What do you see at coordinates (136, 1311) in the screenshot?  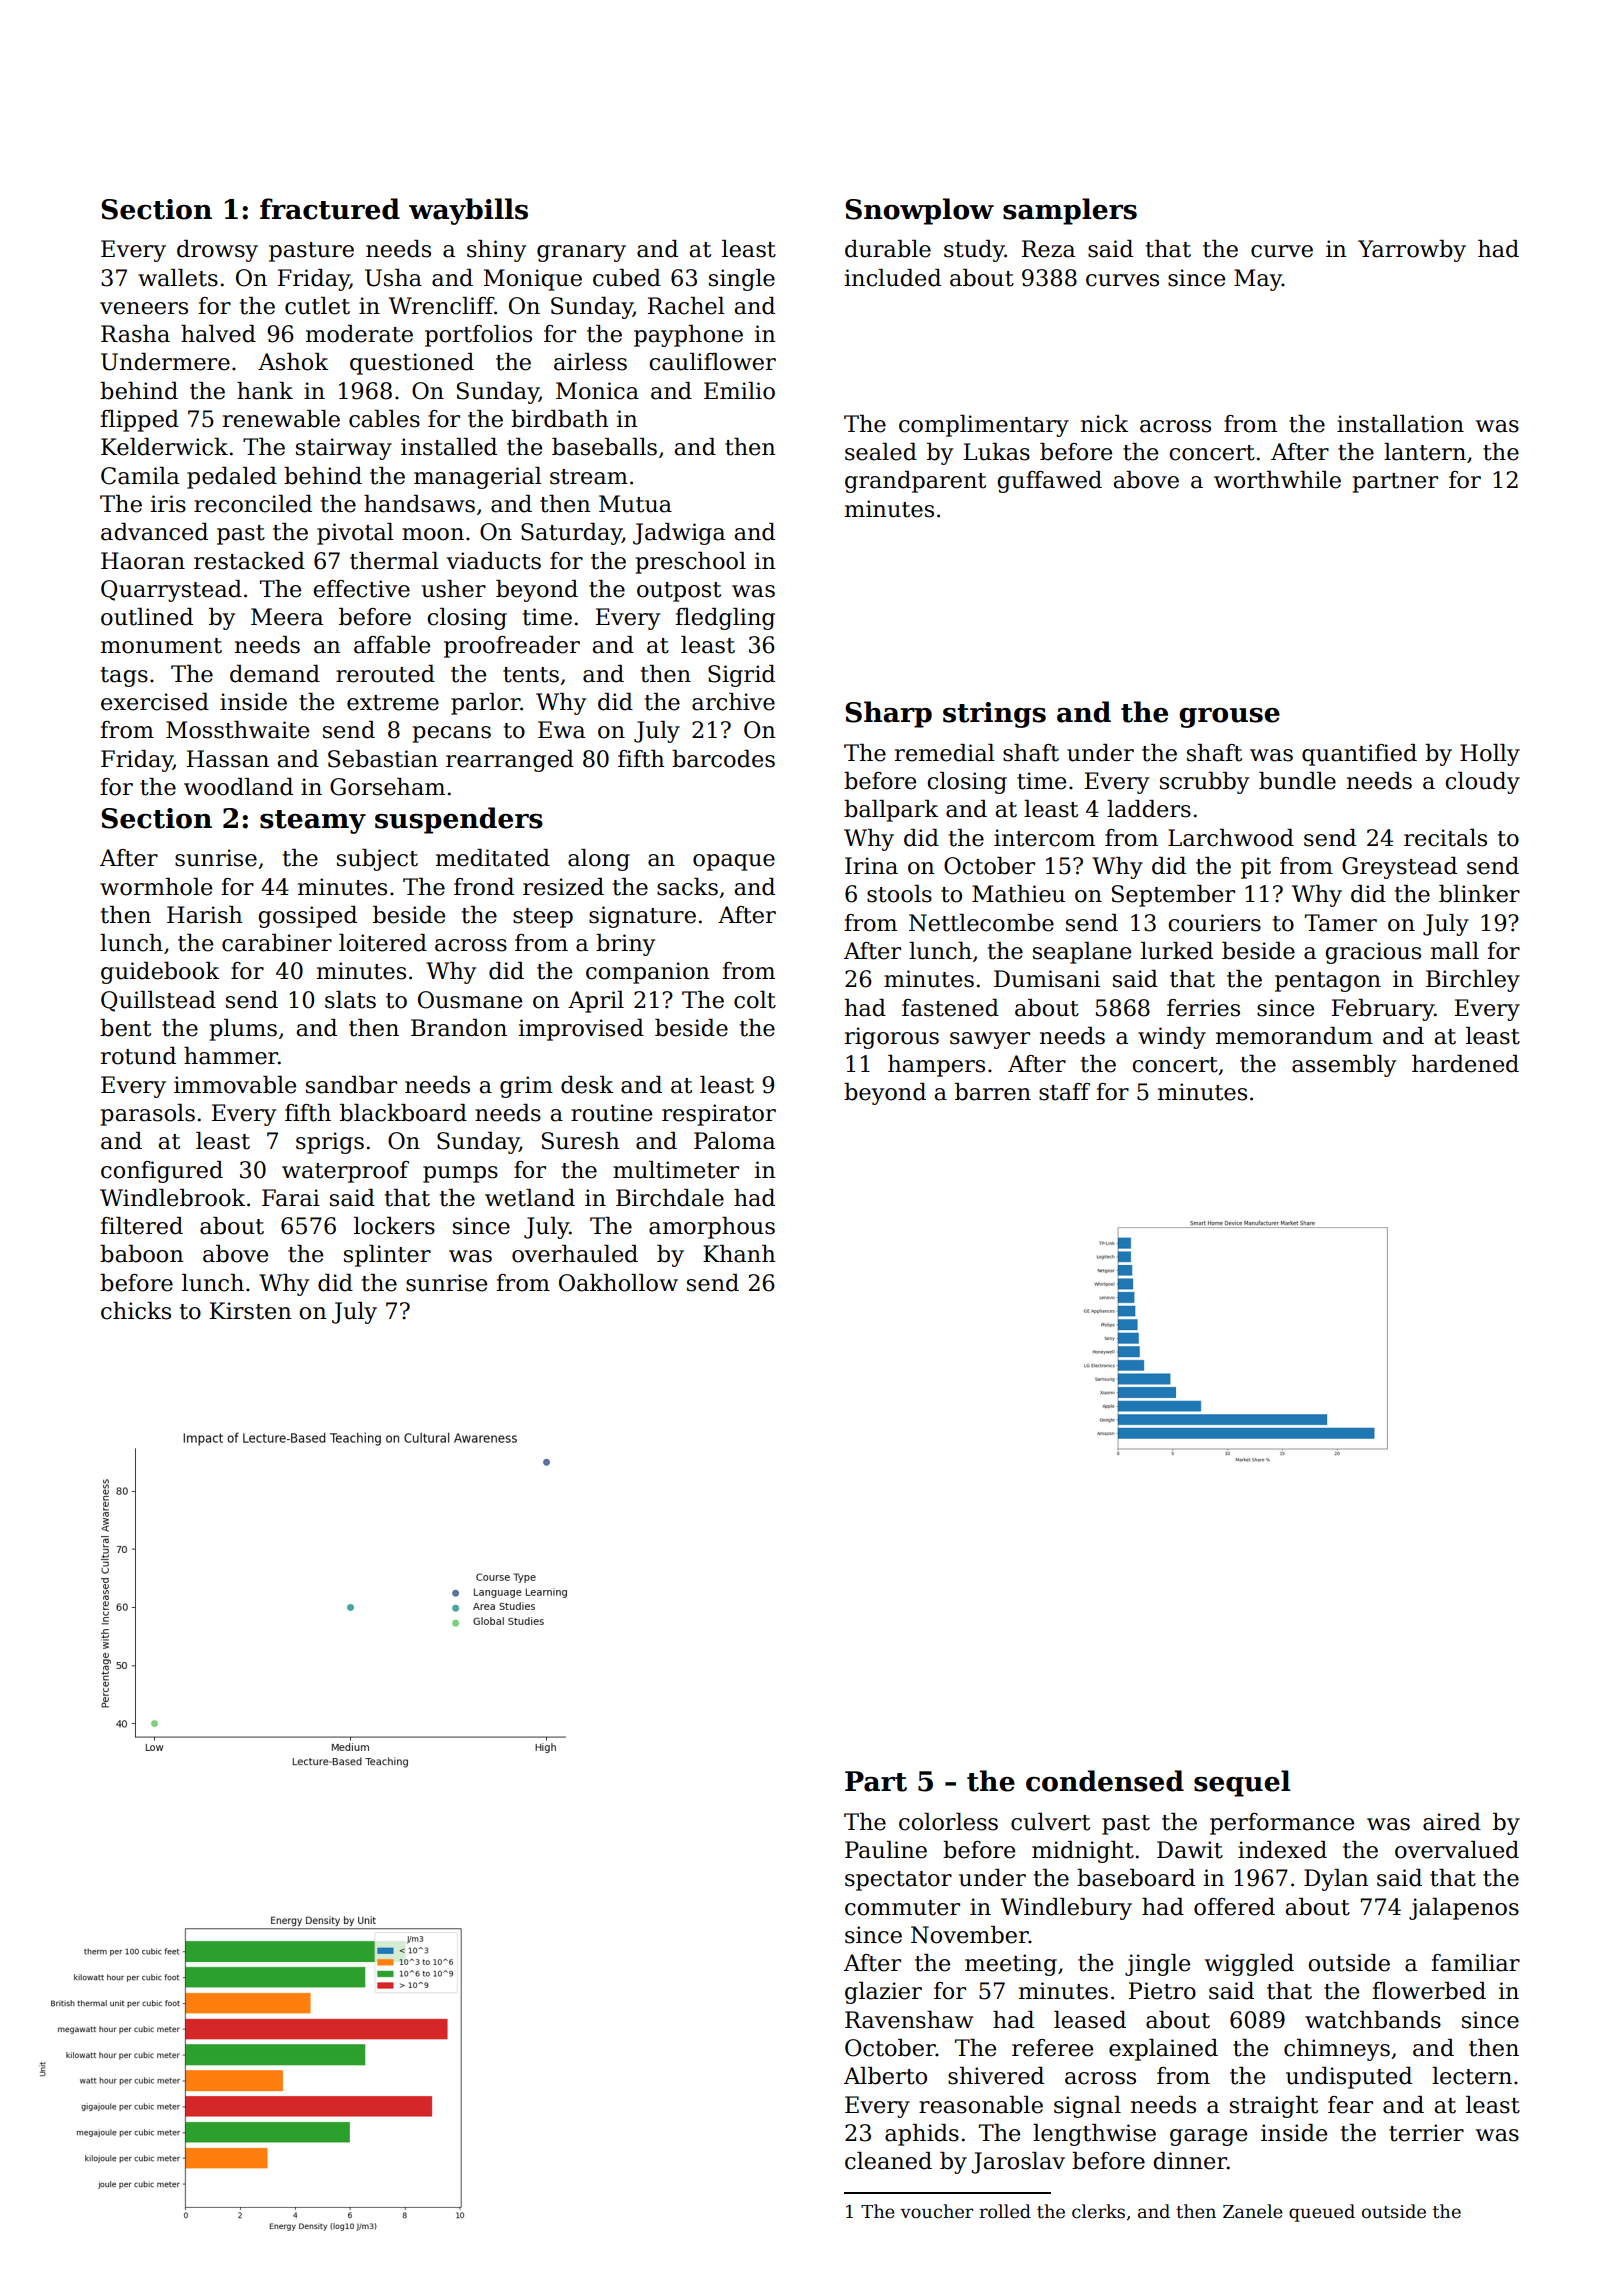 I see `chicks` at bounding box center [136, 1311].
